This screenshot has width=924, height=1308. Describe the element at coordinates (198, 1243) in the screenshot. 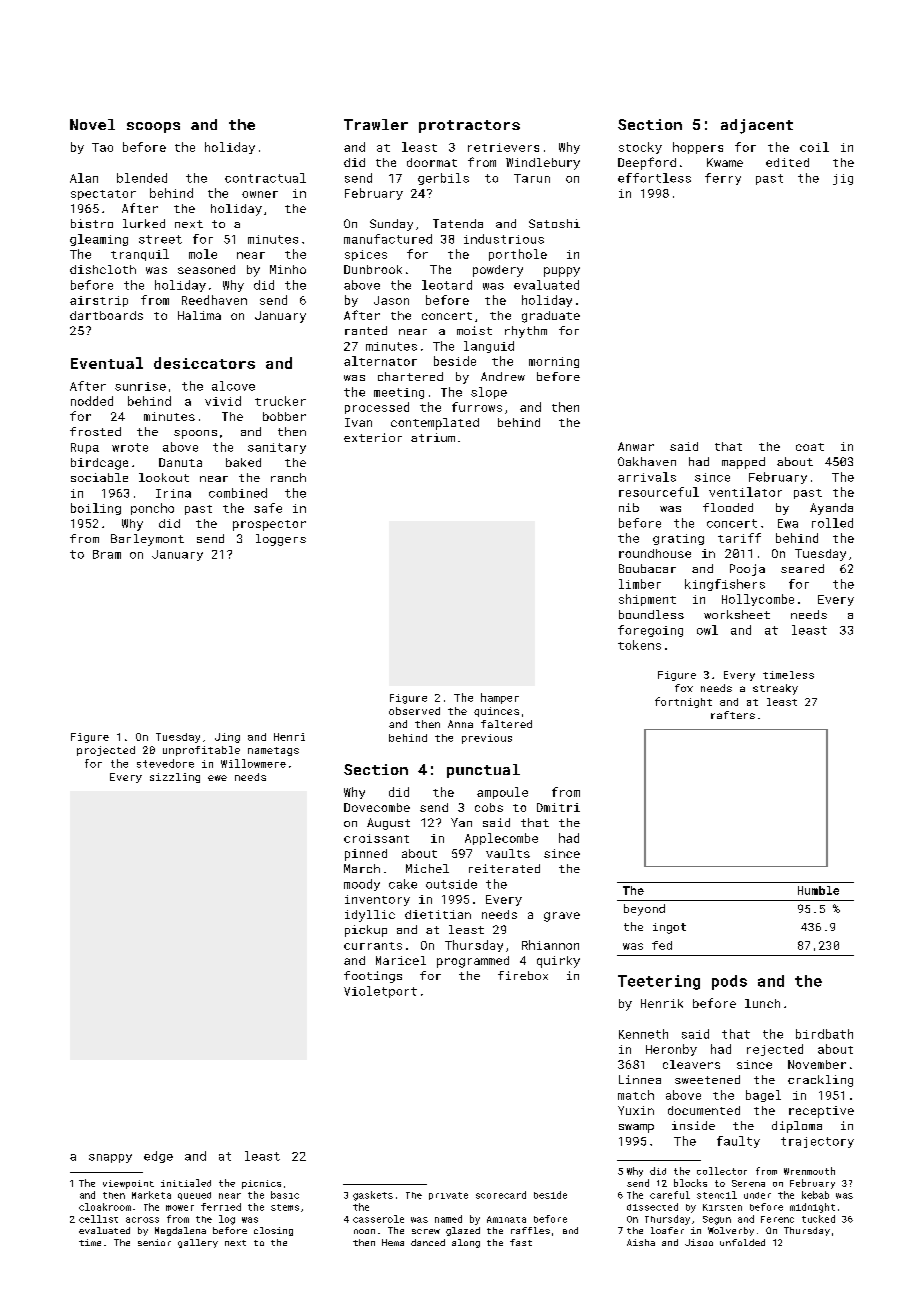

I see `gallery` at that location.
